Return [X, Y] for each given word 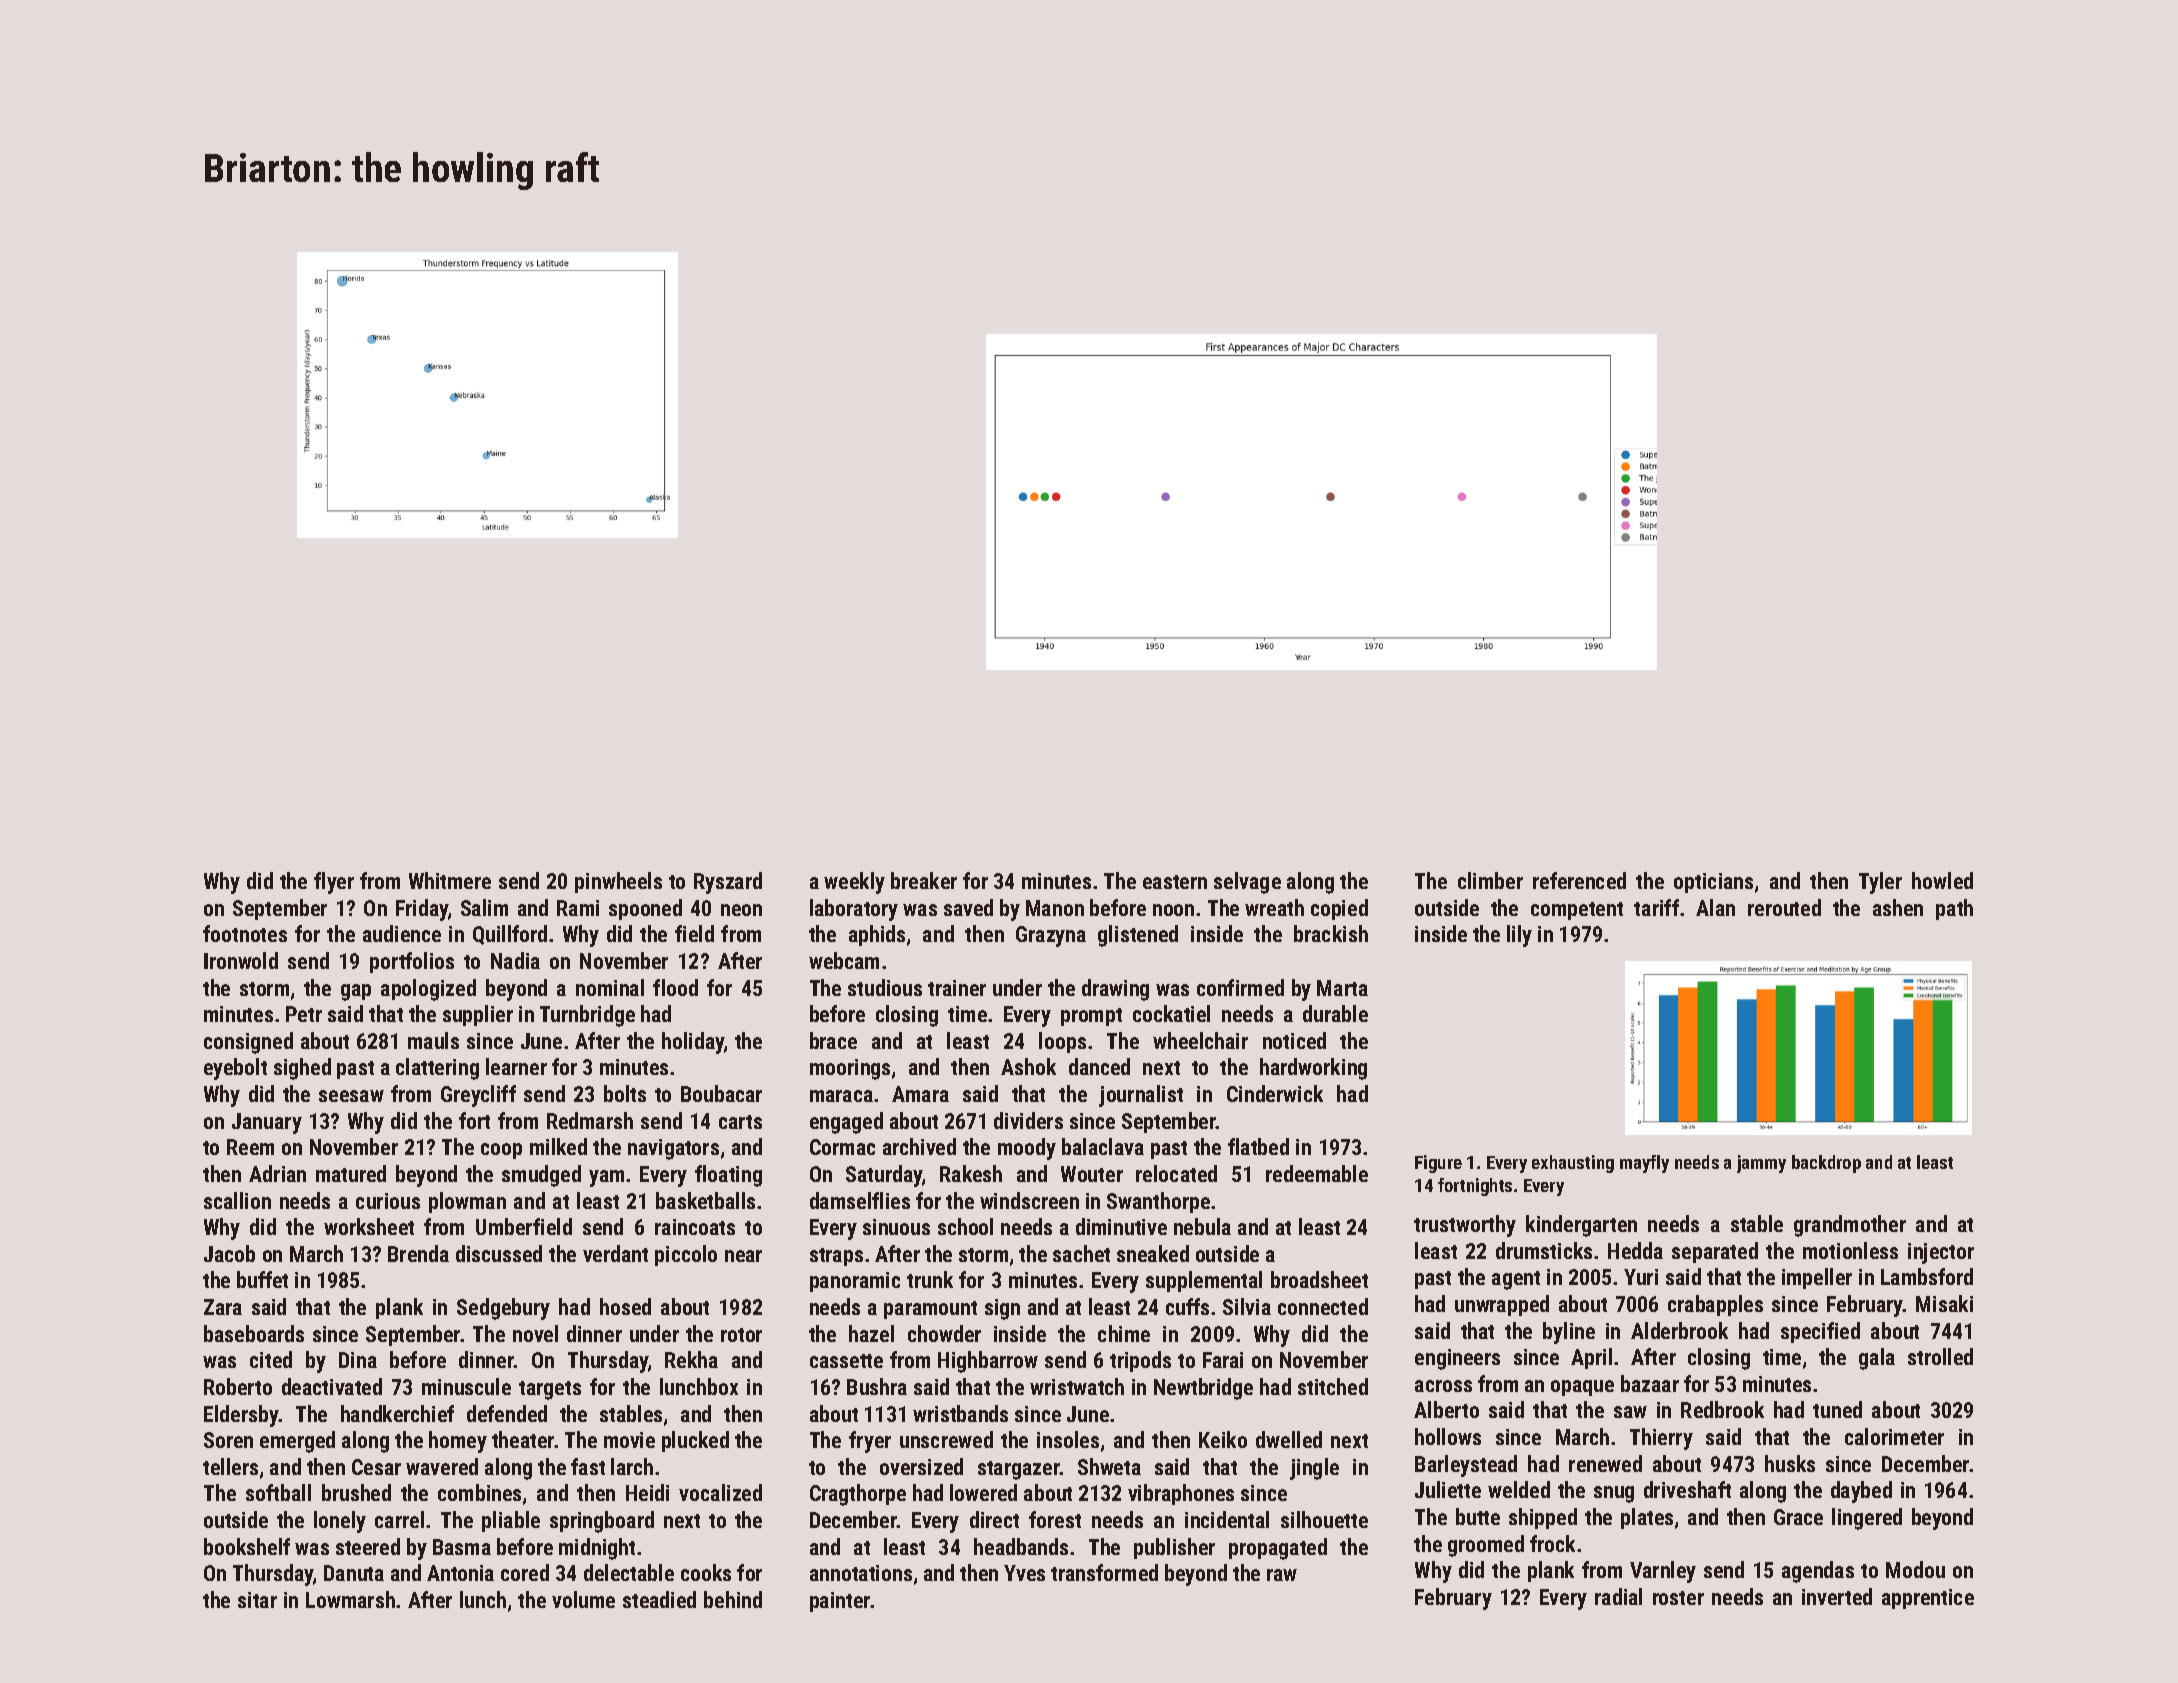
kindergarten [1581, 1226]
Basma [462, 1547]
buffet [262, 1279]
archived [919, 1146]
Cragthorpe [858, 1495]
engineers [1457, 1359]
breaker [924, 880]
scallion [237, 1200]
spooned [645, 909]
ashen [1898, 907]
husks [1790, 1463]
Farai [1223, 1360]
